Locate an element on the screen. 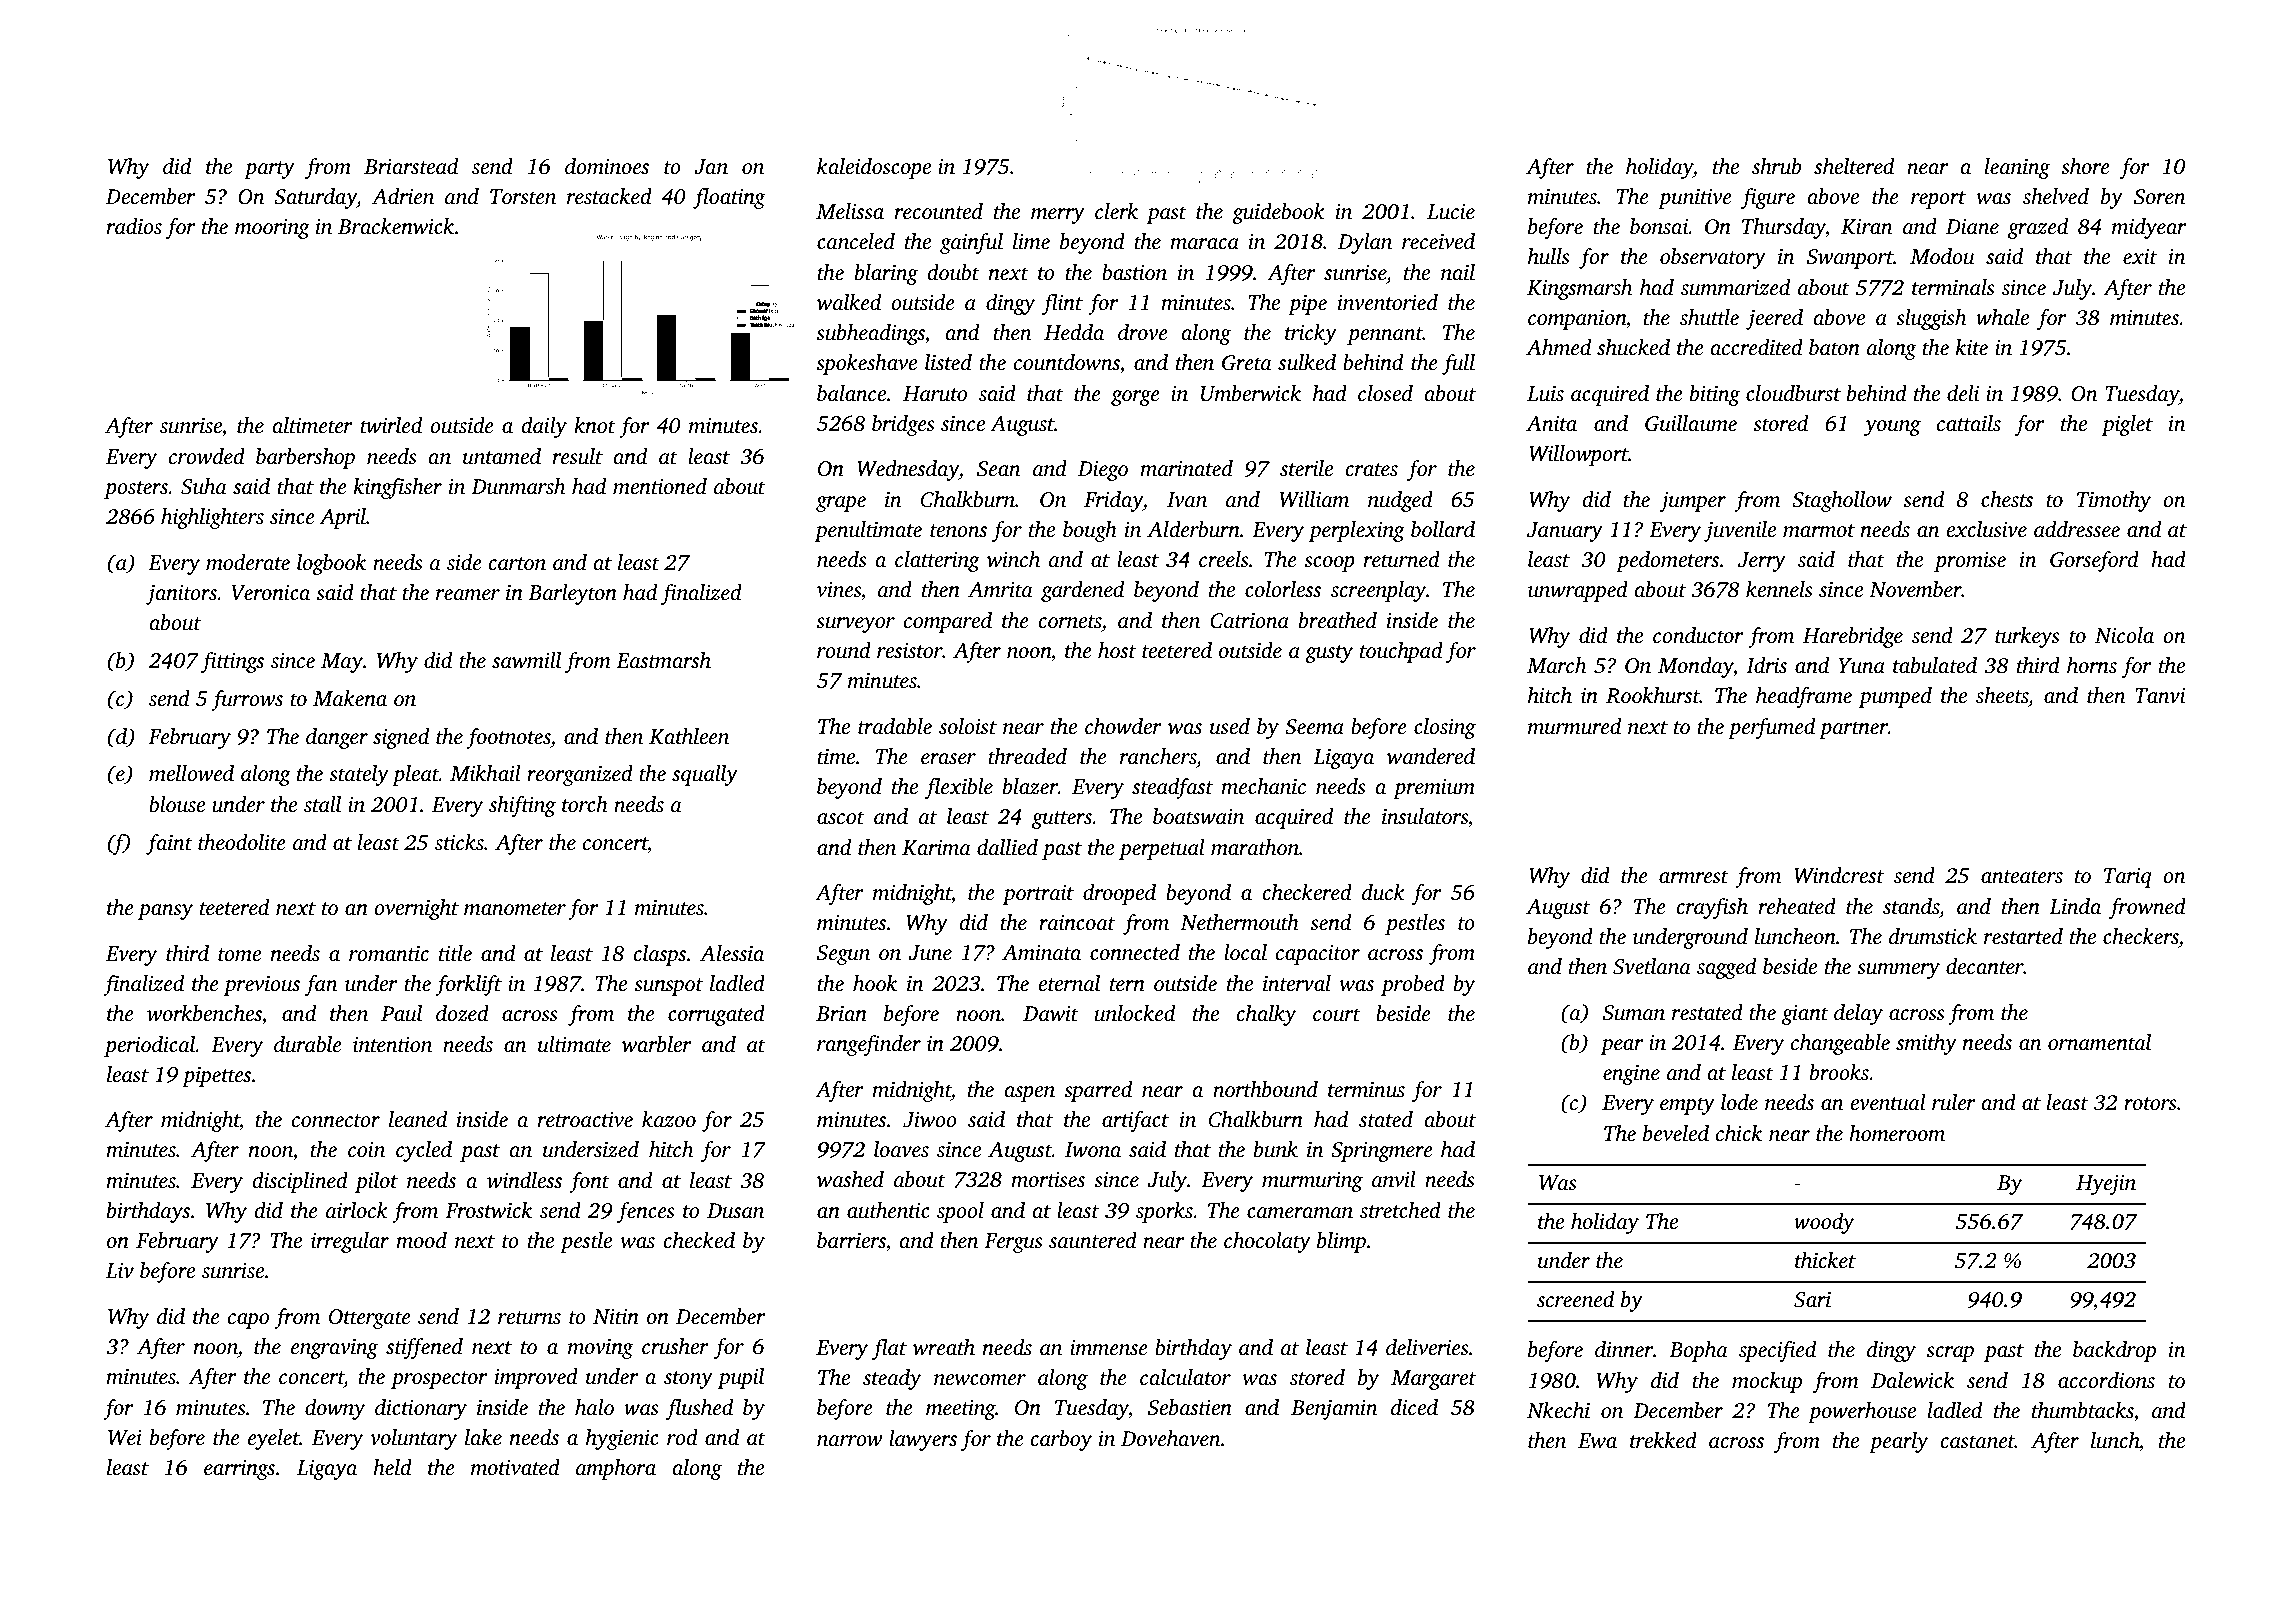 This screenshot has width=2292, height=1620. carboy is located at coordinates (1061, 1440).
